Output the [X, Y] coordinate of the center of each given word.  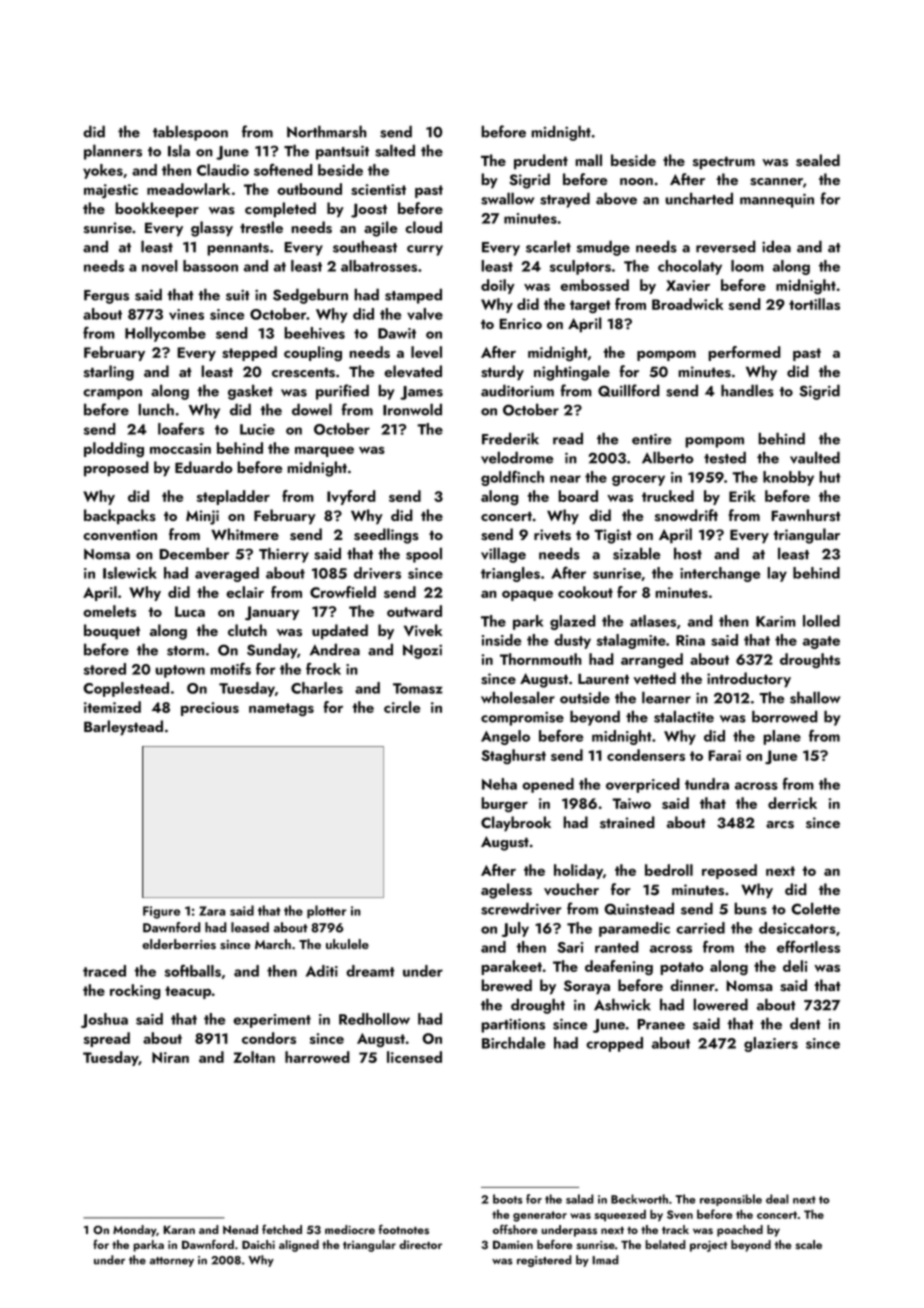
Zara [212, 911]
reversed [726, 246]
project [709, 1246]
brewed [506, 985]
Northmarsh [327, 131]
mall [588, 160]
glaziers [771, 1044]
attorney [172, 1262]
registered [544, 1261]
